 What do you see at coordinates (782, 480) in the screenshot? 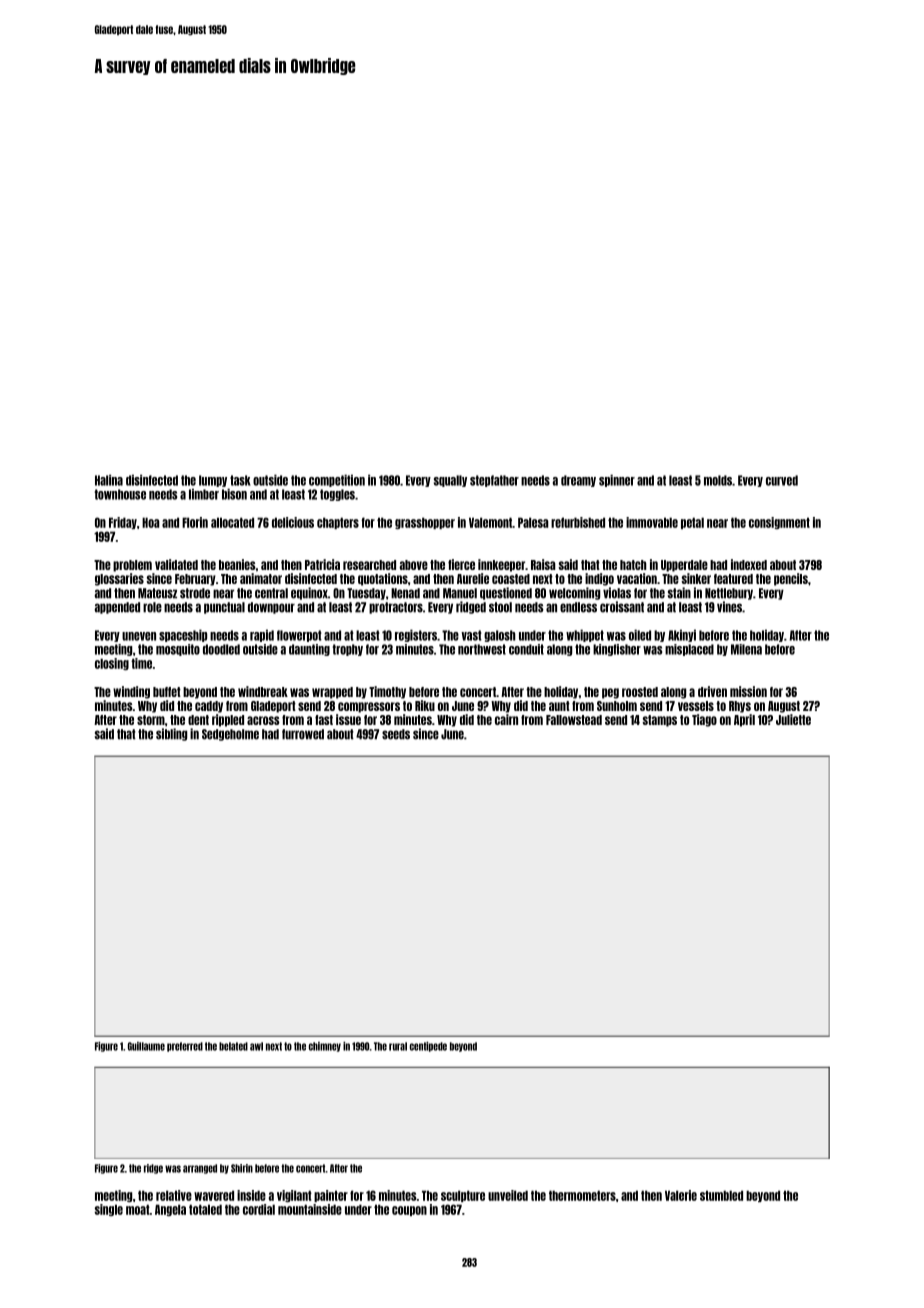
I see `curved` at bounding box center [782, 480].
